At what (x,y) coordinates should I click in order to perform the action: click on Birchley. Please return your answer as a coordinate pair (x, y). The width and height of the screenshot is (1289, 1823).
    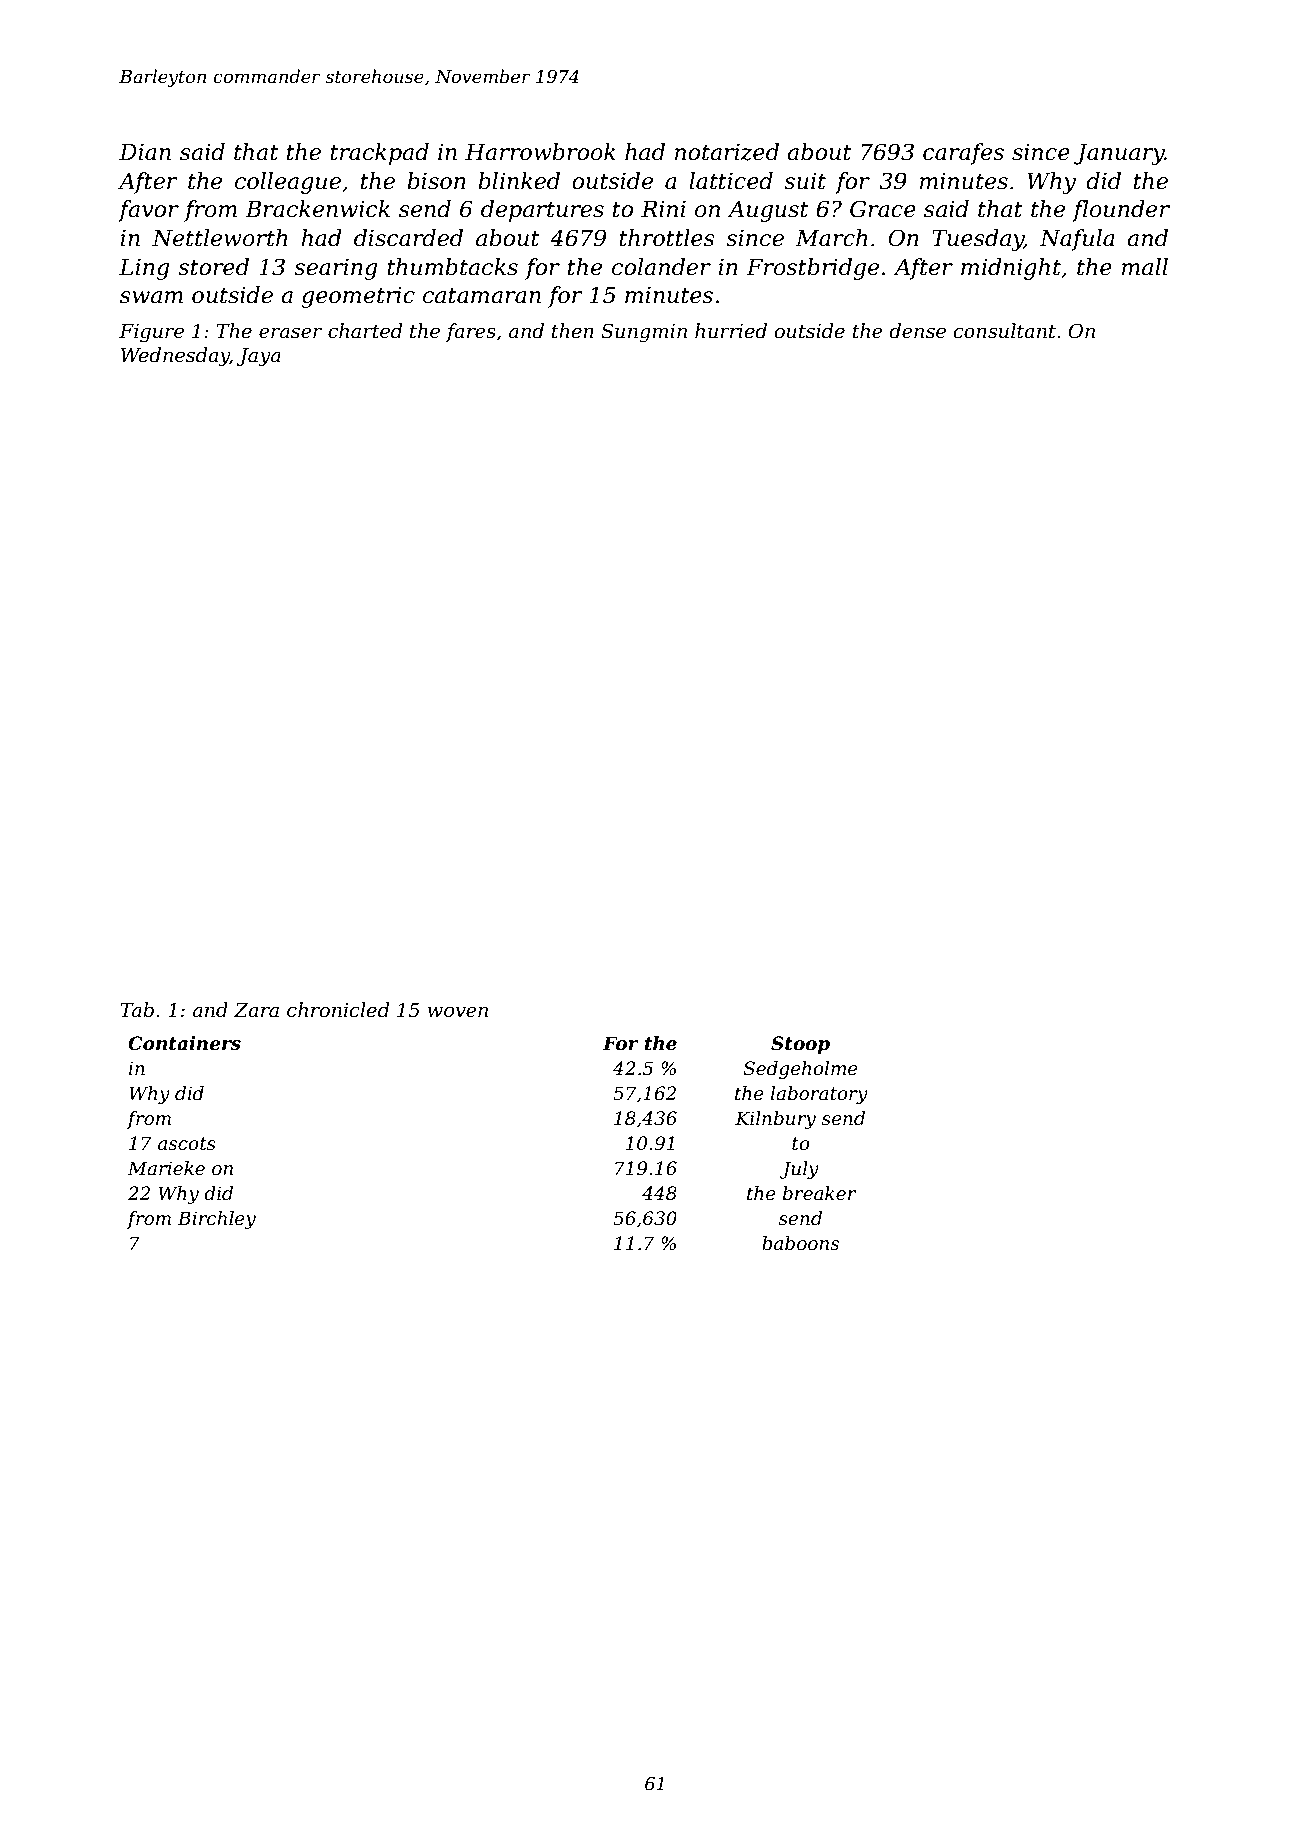
    Looking at the image, I should click on (216, 1220).
